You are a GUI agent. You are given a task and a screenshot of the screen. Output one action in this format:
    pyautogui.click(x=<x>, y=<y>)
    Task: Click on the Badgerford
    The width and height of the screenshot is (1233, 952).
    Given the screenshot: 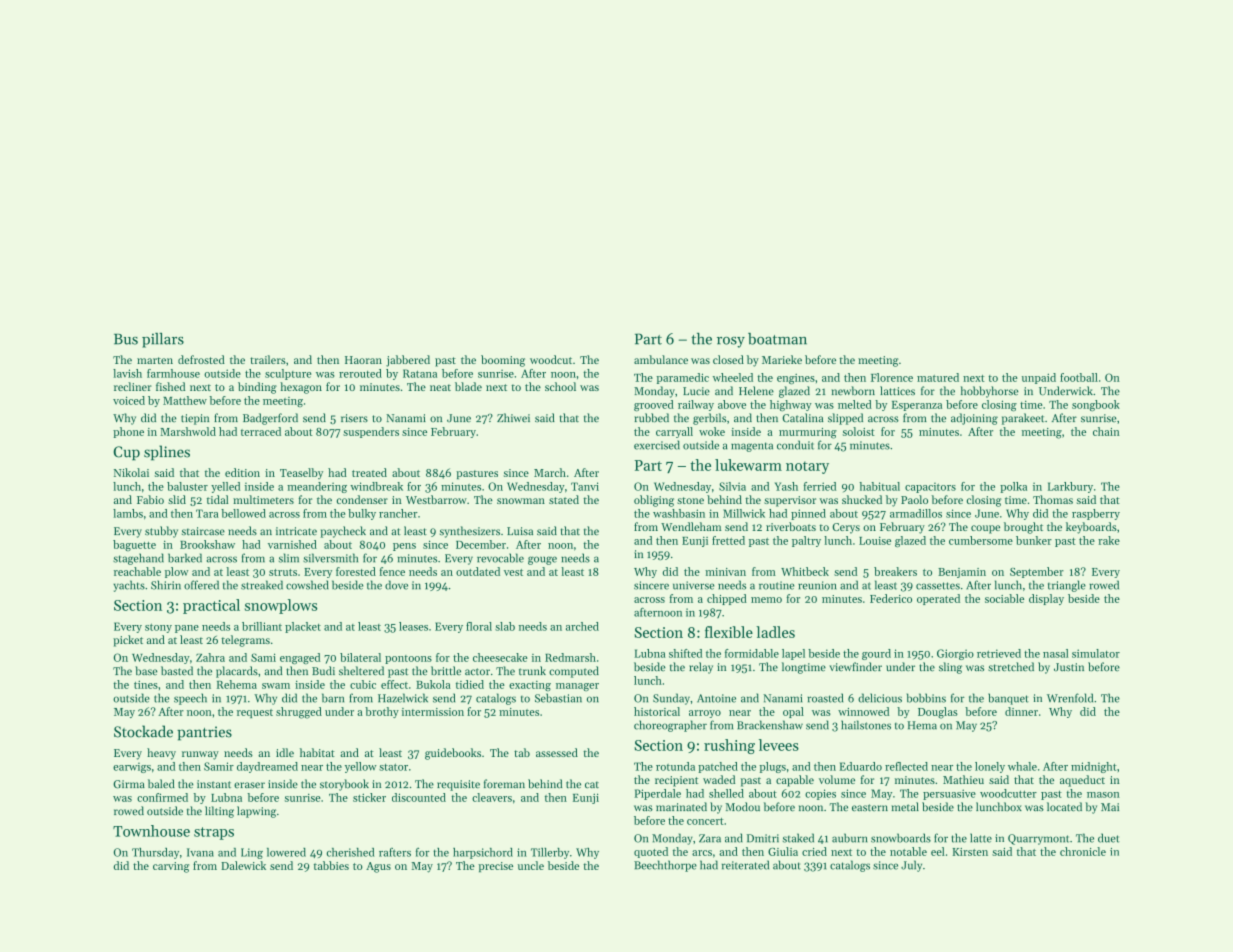 What is the action you would take?
    pyautogui.click(x=270, y=419)
